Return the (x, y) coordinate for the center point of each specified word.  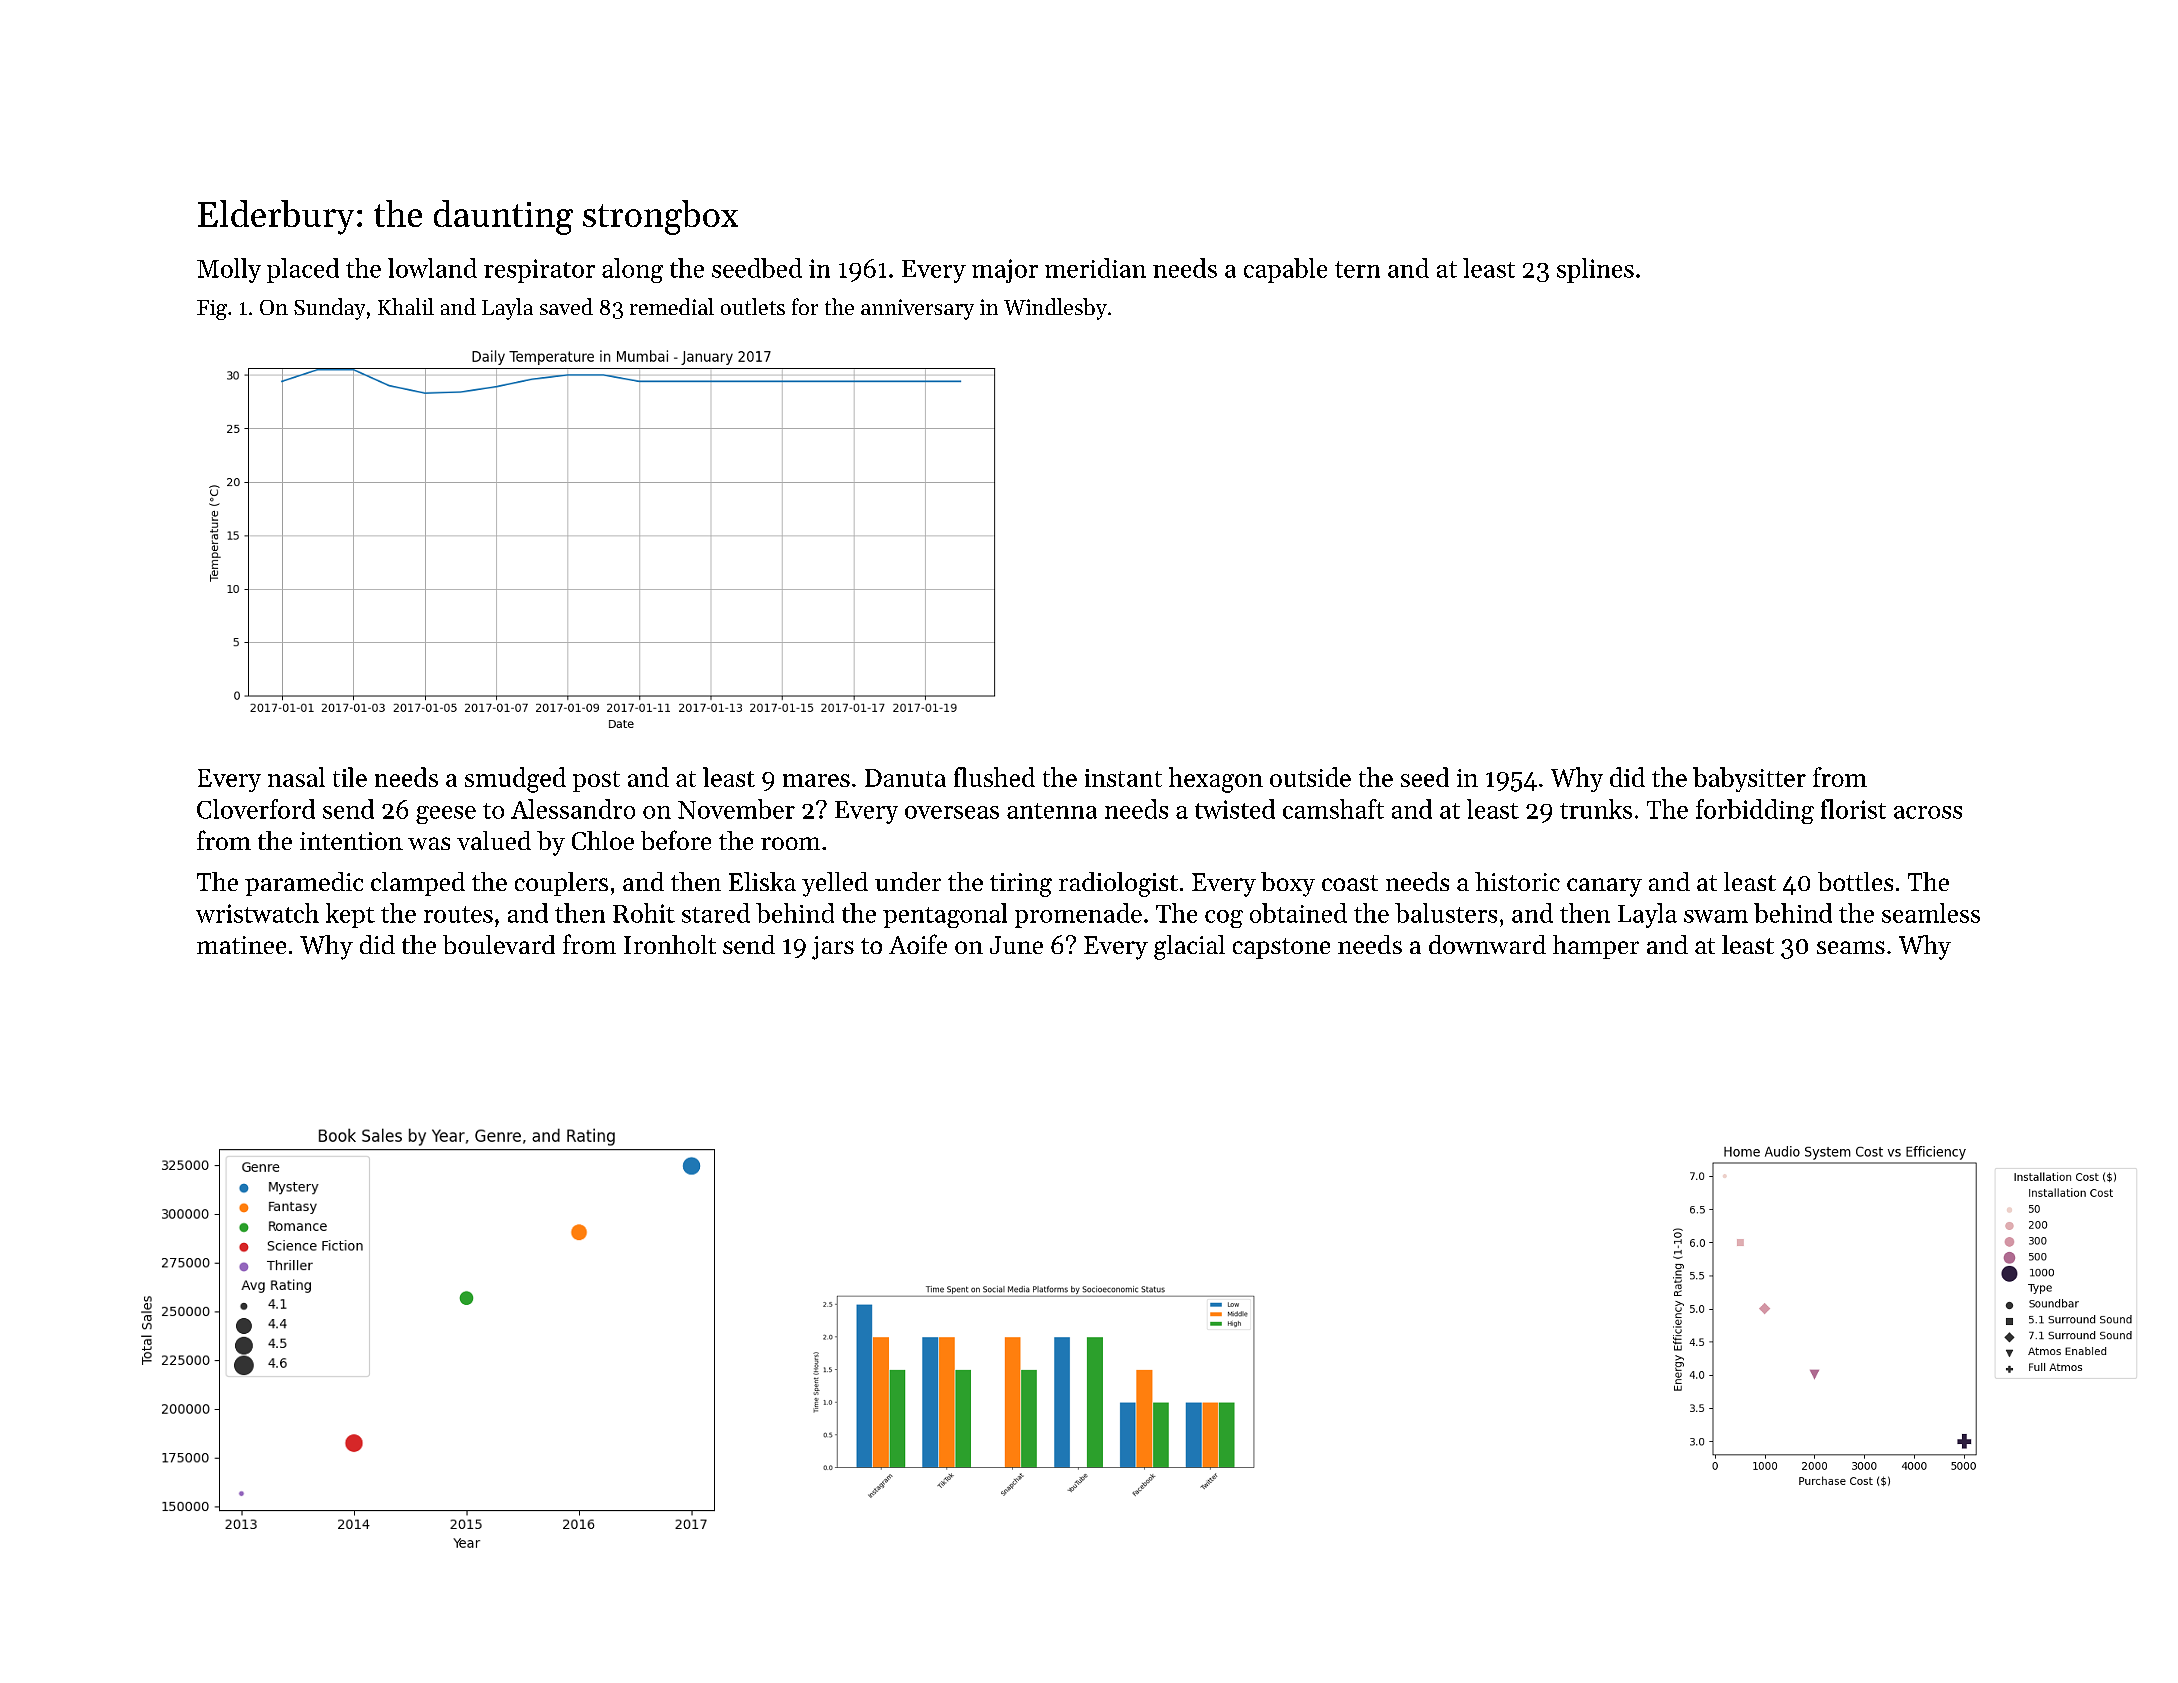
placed (303, 270)
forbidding (1755, 811)
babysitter (1749, 779)
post (596, 781)
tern (1357, 269)
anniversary (917, 309)
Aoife (918, 944)
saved (566, 306)
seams (1851, 947)
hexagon (1216, 780)
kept (350, 915)
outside (1310, 777)
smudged (515, 780)
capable (1285, 270)
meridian (1095, 268)
